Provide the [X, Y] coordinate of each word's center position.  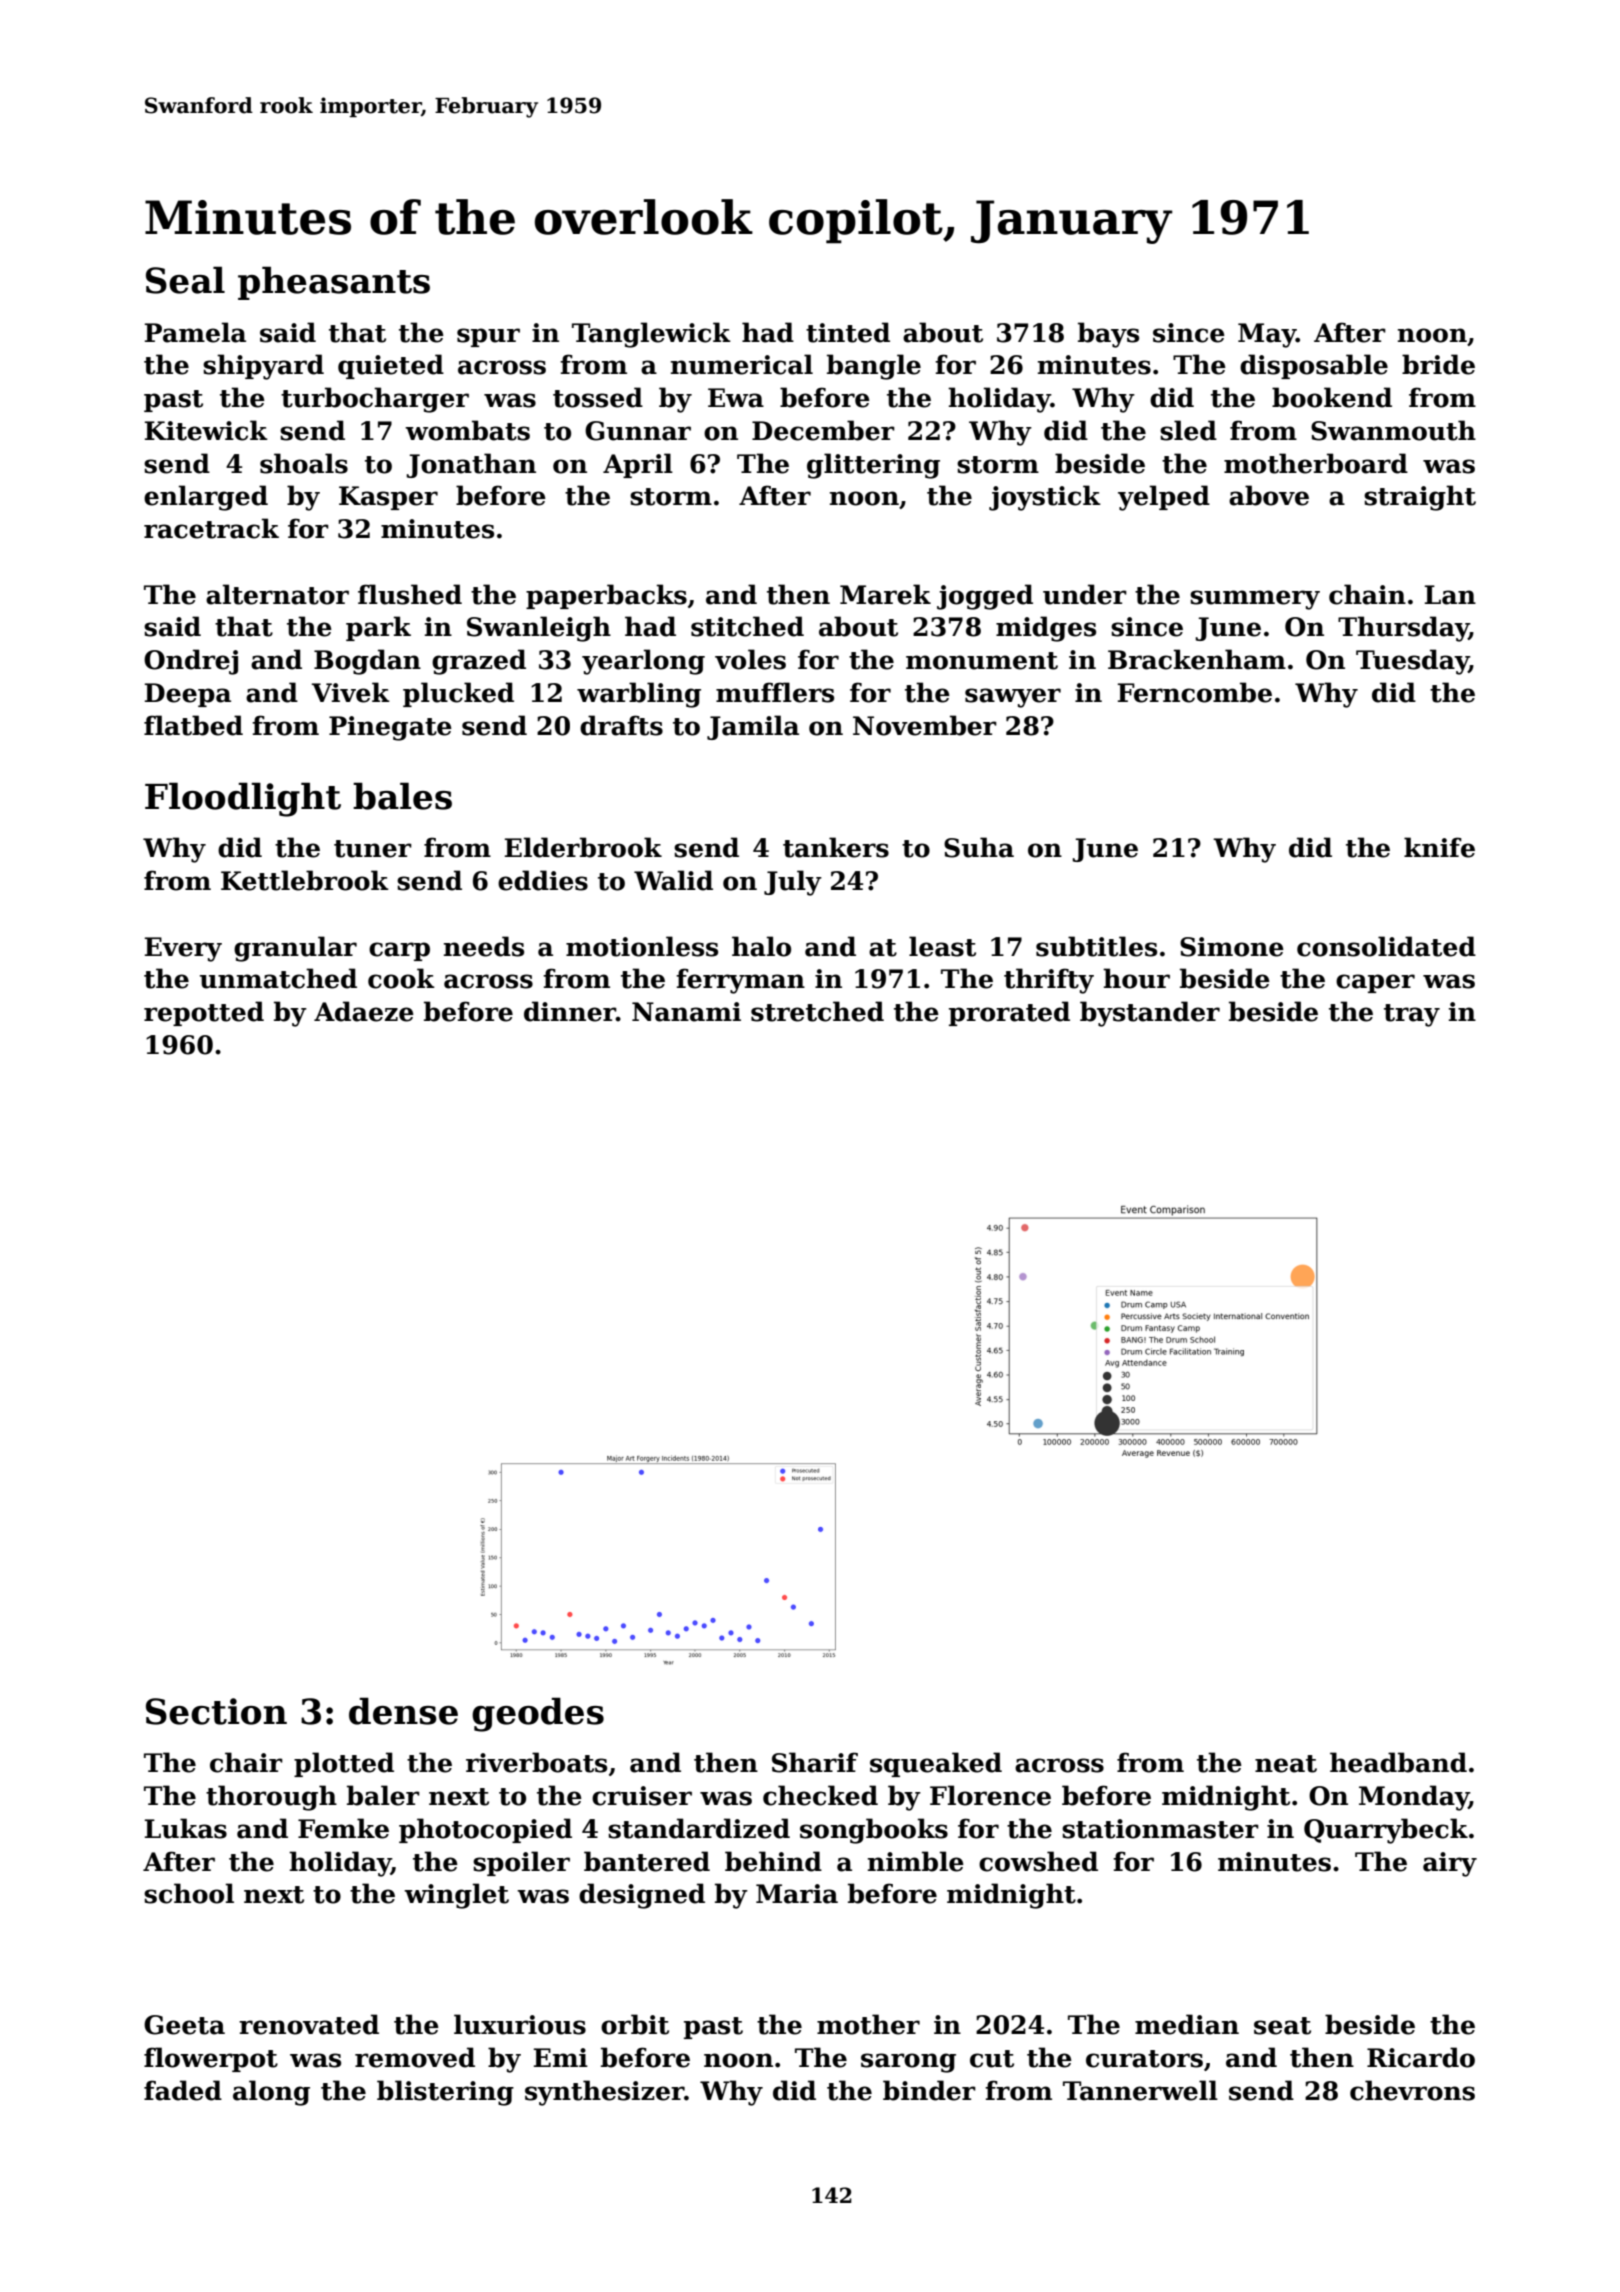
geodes [538, 1714]
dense [403, 1711]
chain [1367, 594]
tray [1412, 1015]
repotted [204, 1013]
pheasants [334, 283]
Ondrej [191, 662]
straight [1420, 498]
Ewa [736, 398]
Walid [673, 880]
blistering [445, 2093]
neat [1286, 1764]
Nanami [686, 1012]
